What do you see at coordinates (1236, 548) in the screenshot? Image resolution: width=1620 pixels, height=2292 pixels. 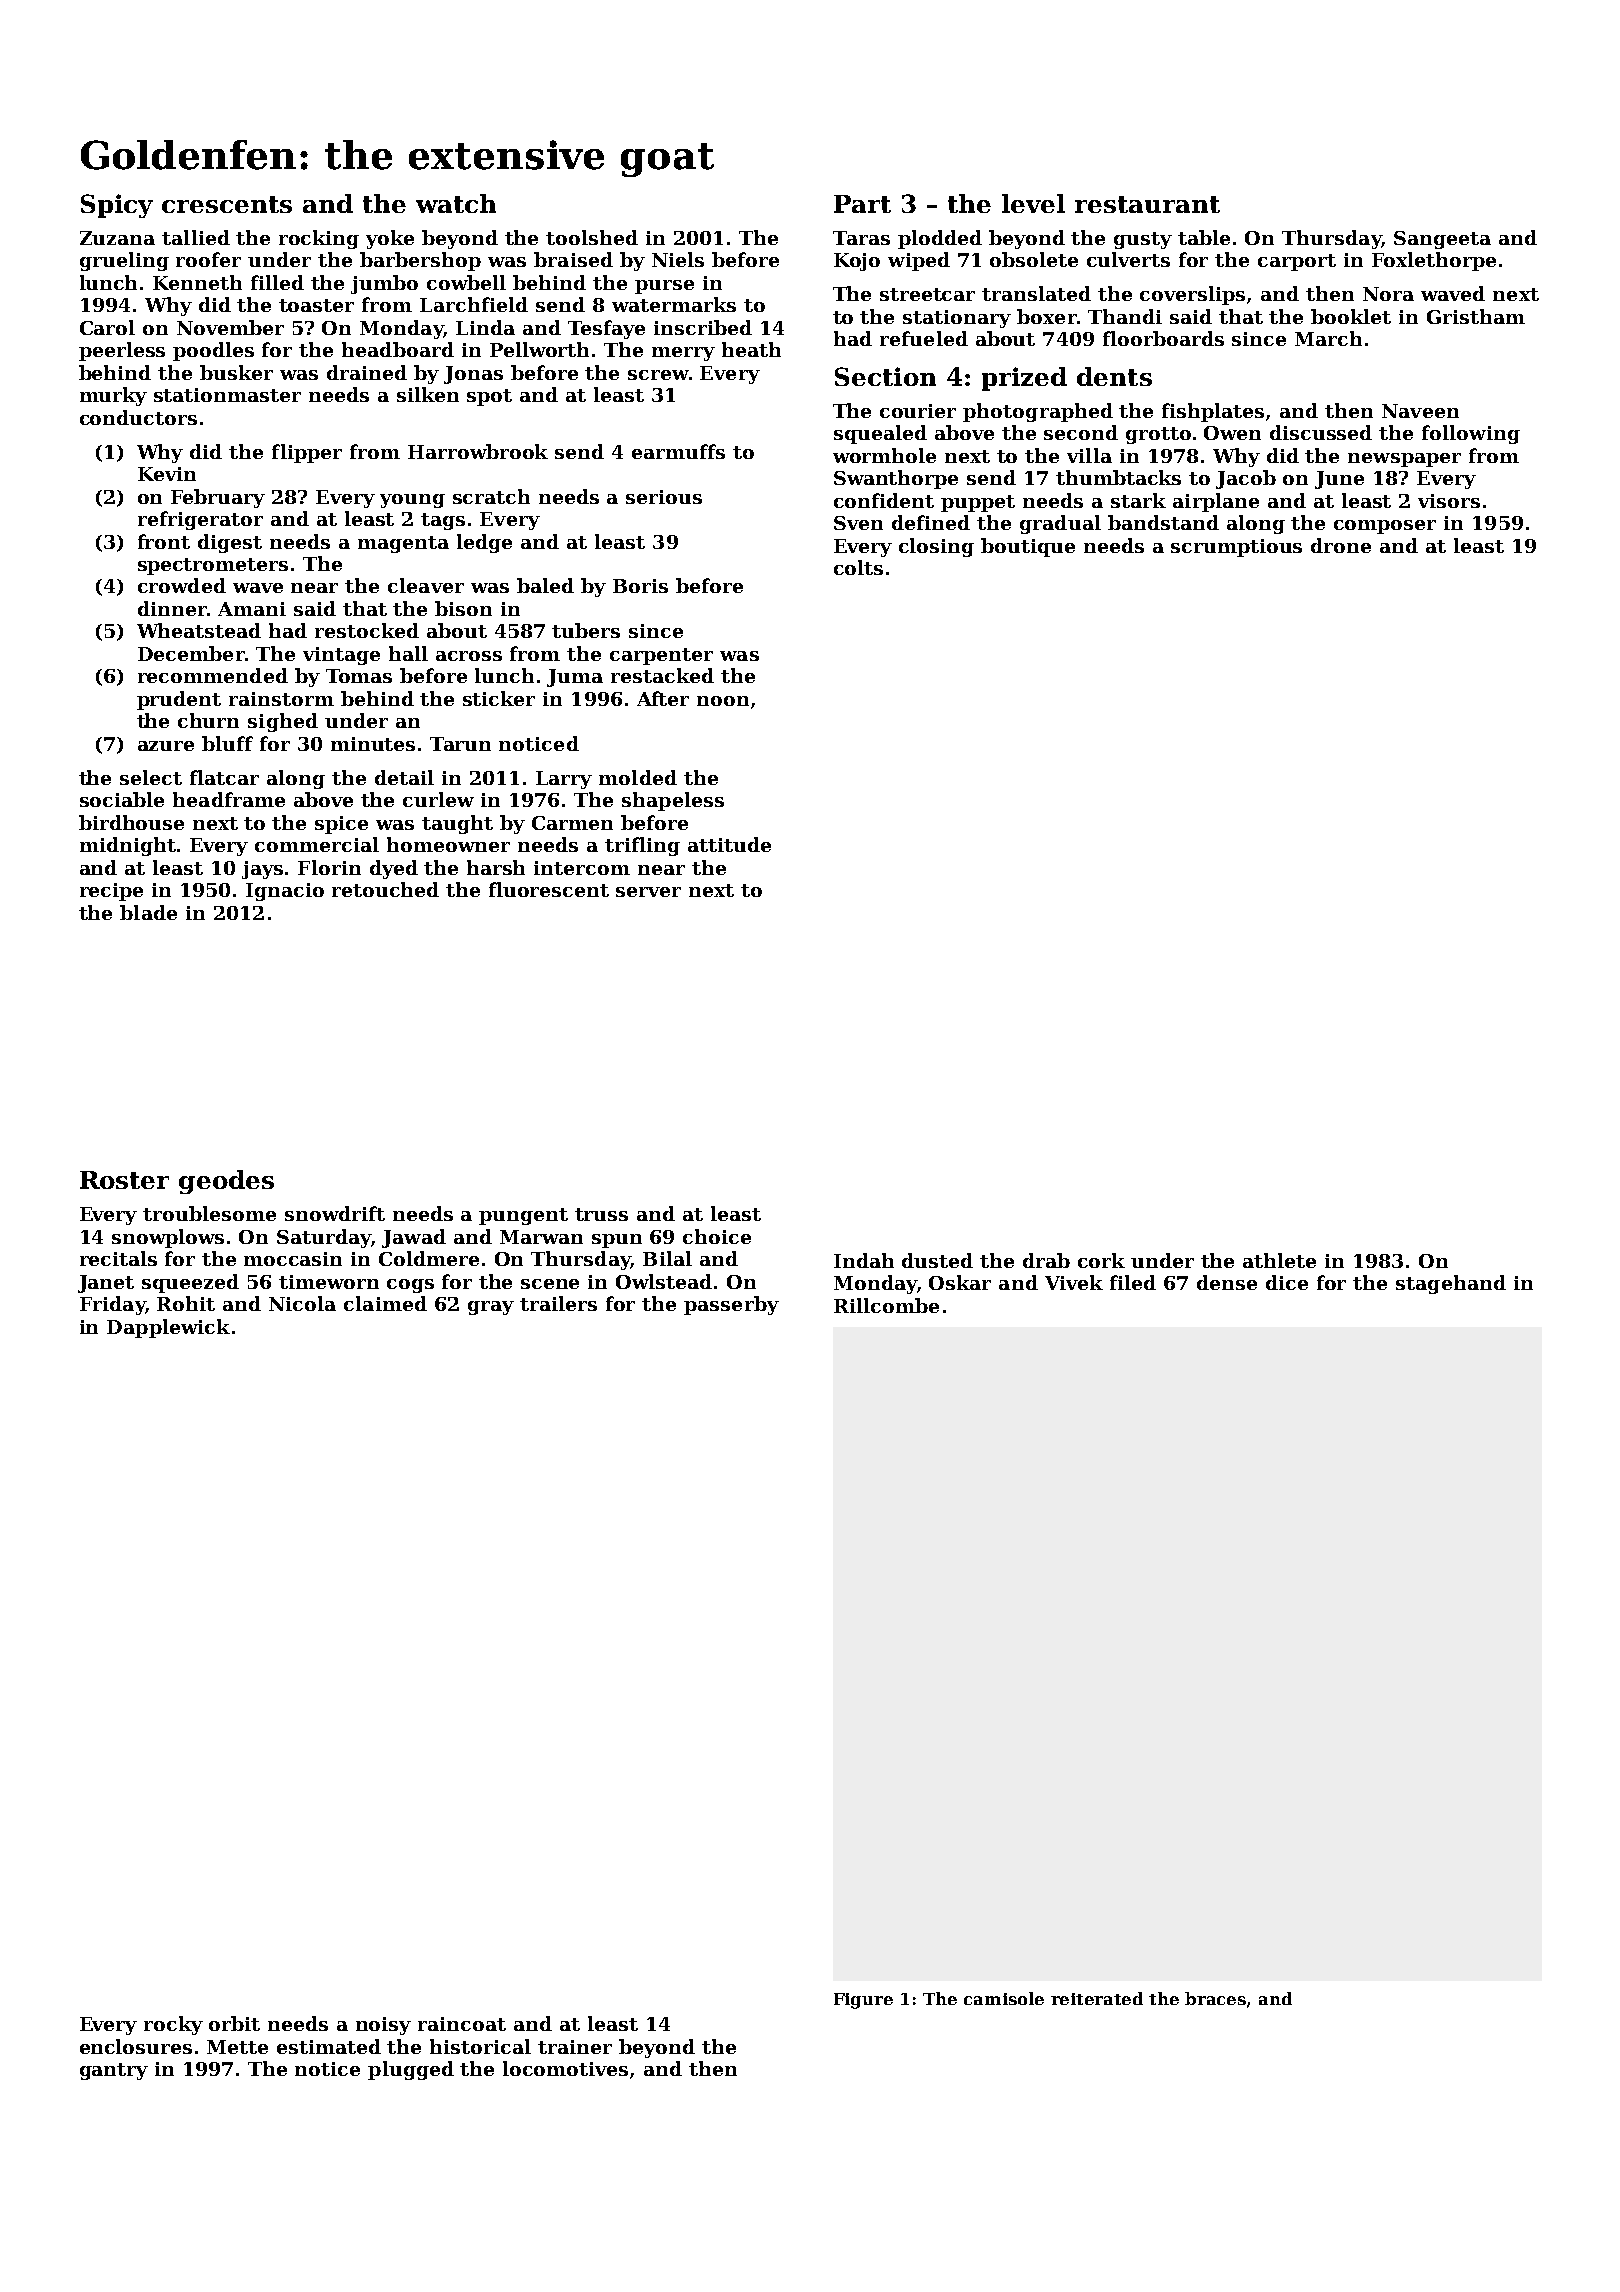 I see `scrumptious` at bounding box center [1236, 548].
